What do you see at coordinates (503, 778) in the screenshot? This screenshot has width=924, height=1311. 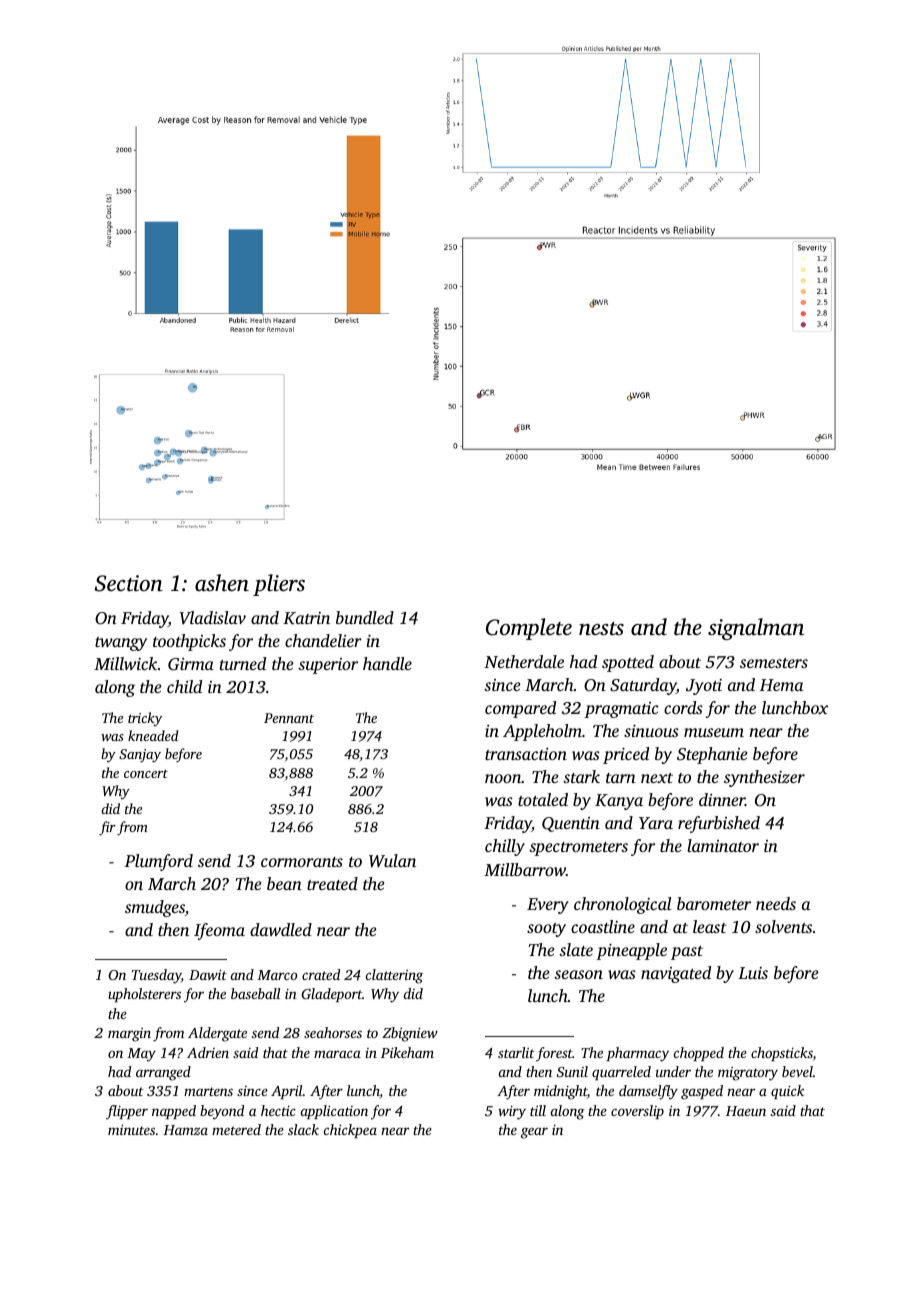 I see `noon` at bounding box center [503, 778].
